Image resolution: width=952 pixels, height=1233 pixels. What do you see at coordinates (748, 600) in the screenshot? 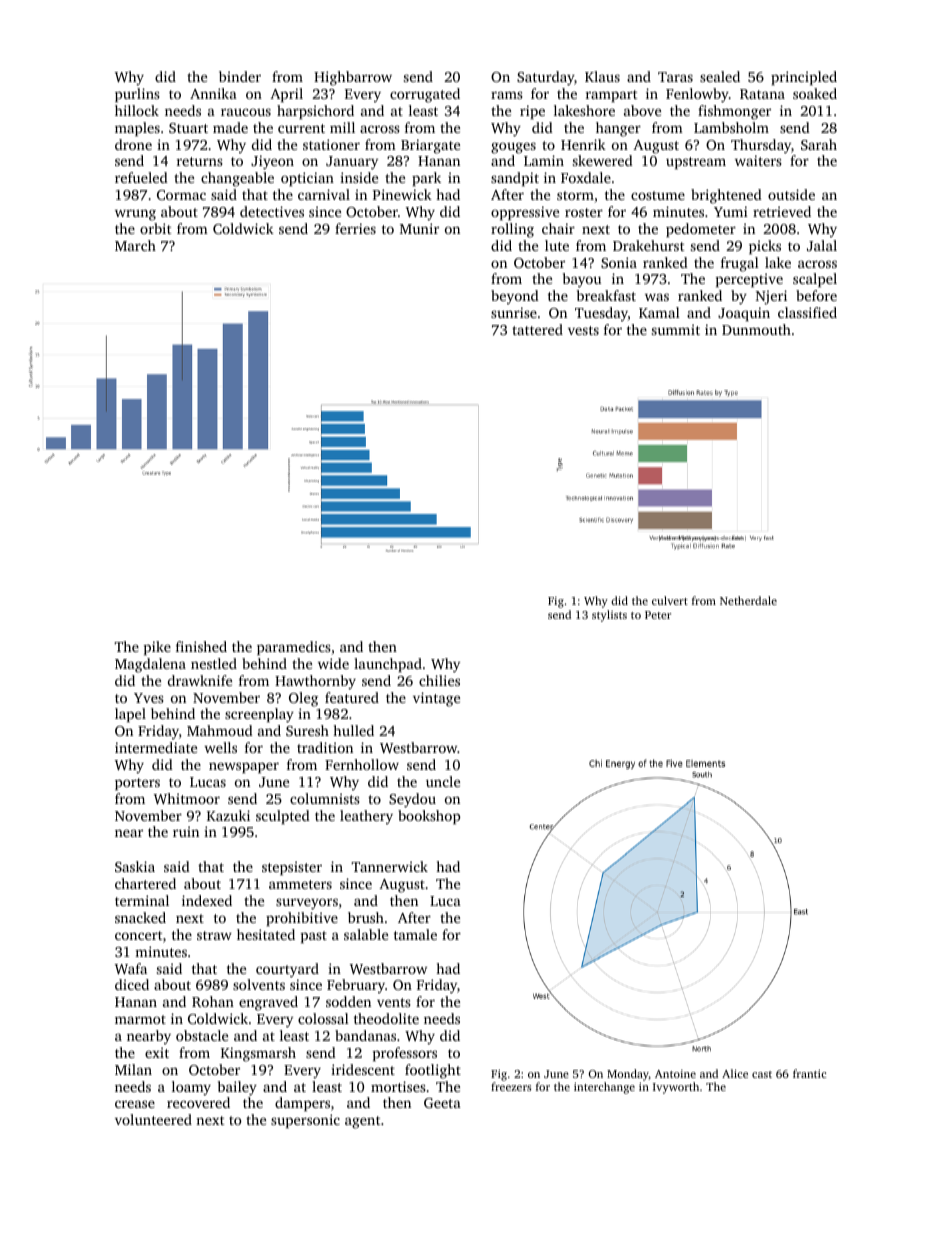
I see `Netherdale` at bounding box center [748, 600].
